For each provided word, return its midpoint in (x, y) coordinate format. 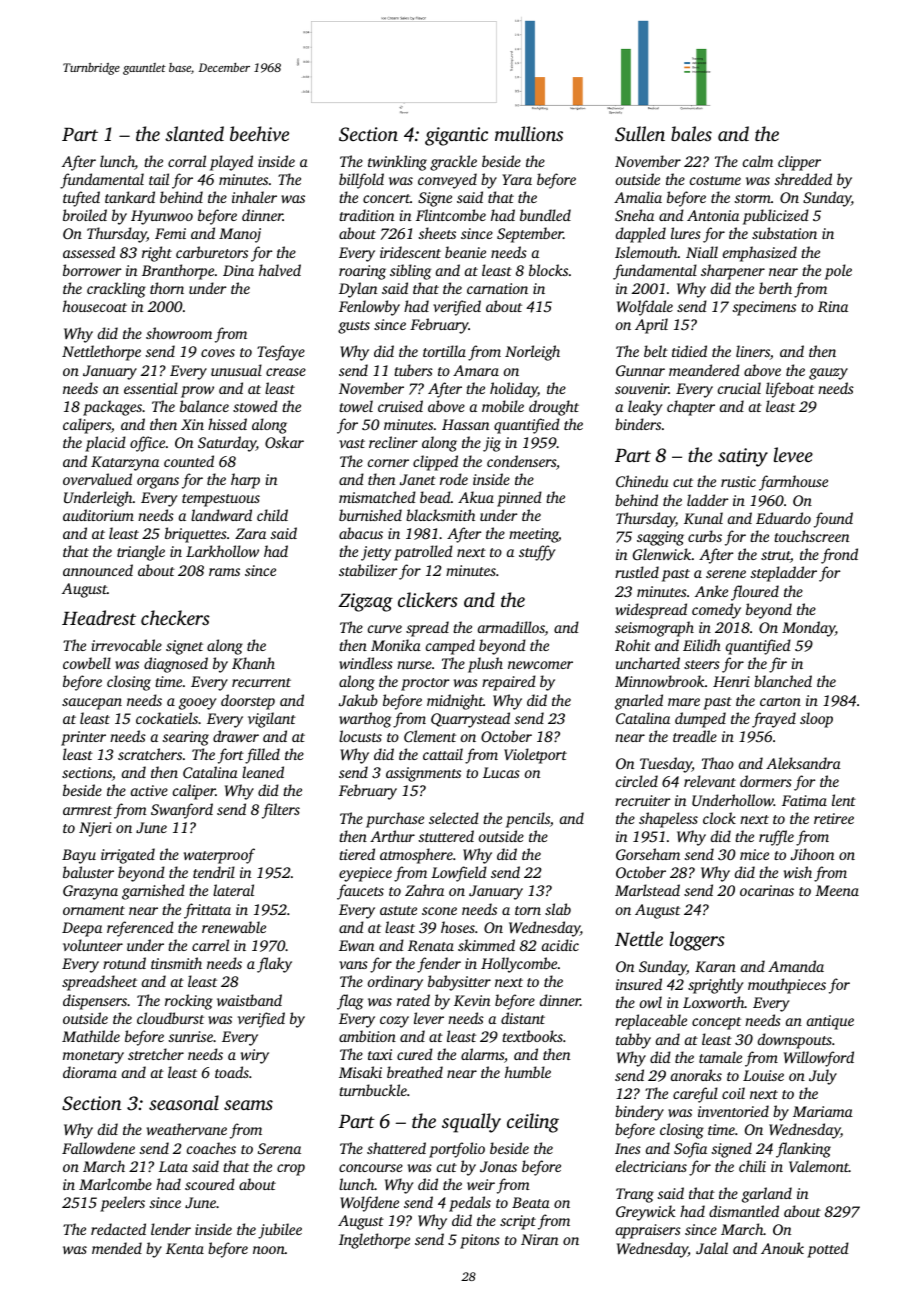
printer (83, 738)
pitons (480, 1241)
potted (828, 1250)
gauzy (828, 374)
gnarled (639, 702)
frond (839, 556)
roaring (362, 272)
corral (187, 161)
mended (117, 1248)
